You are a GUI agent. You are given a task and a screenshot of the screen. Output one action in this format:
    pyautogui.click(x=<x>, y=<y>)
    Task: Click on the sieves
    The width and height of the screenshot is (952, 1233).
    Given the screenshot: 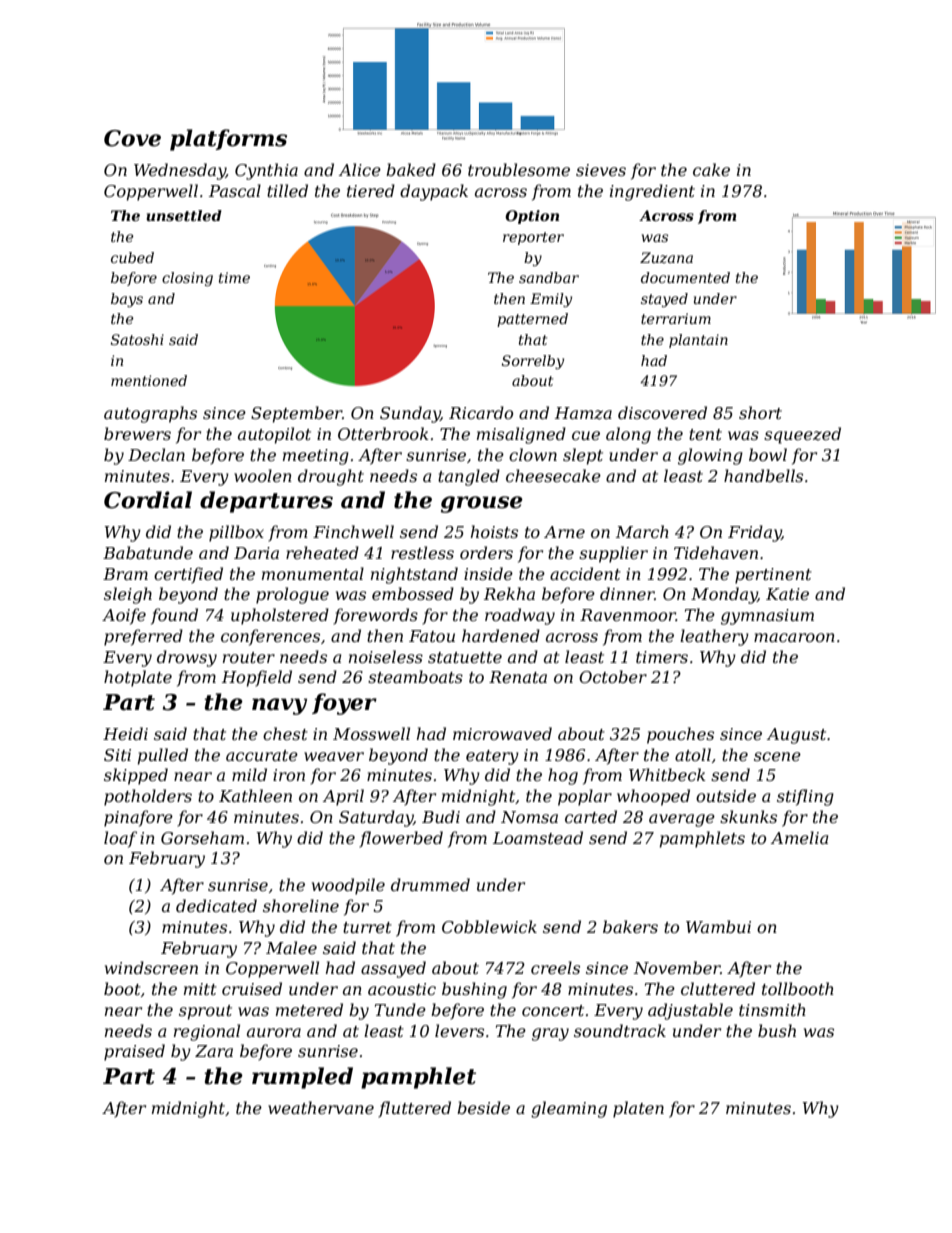 What is the action you would take?
    pyautogui.click(x=601, y=170)
